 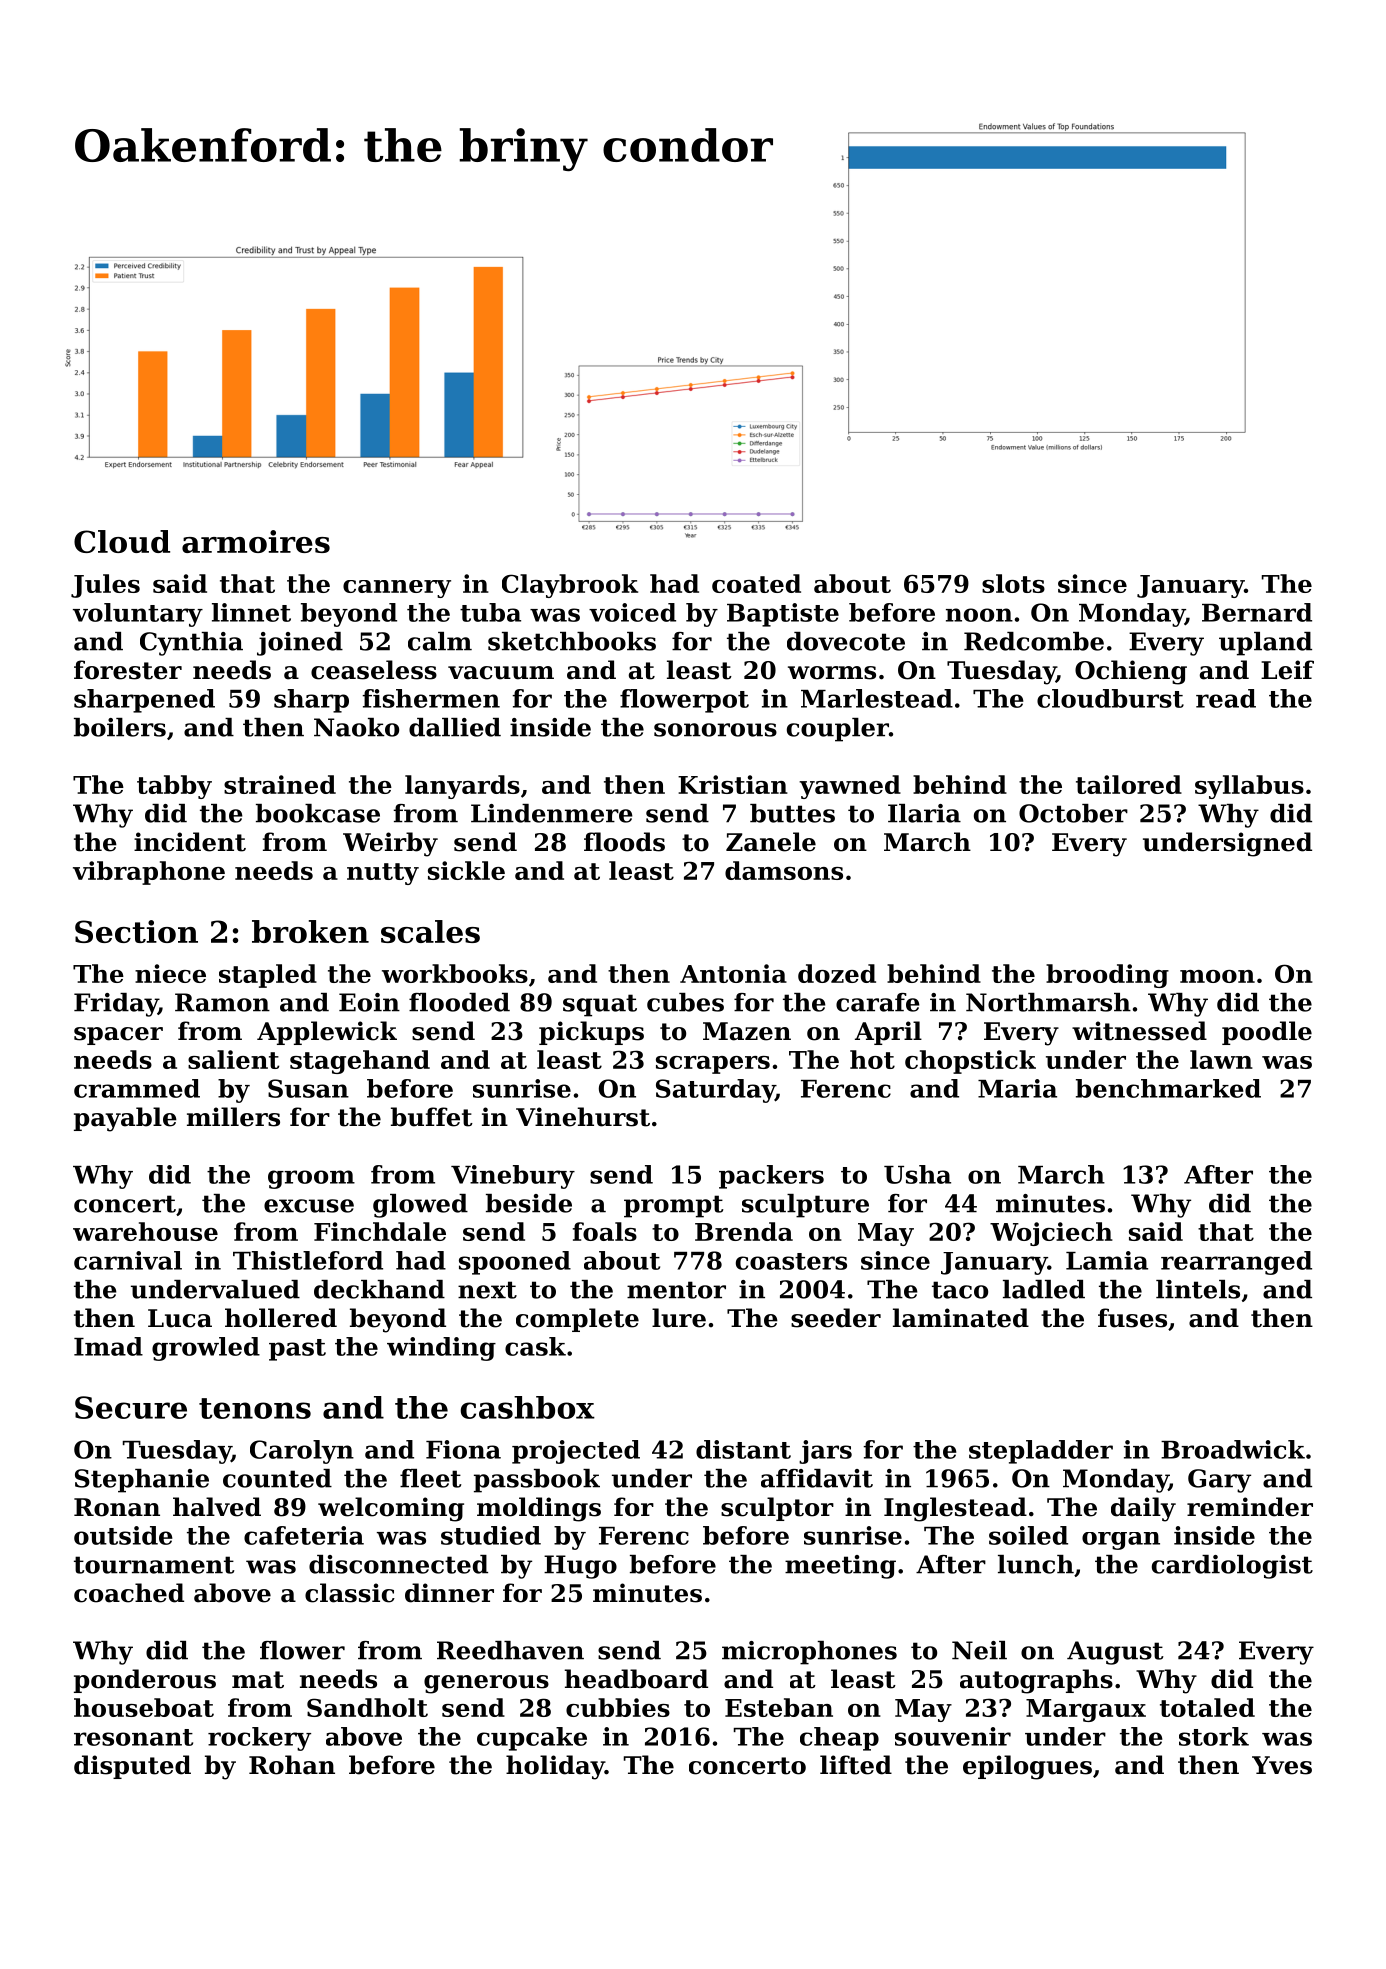 What do you see at coordinates (1017, 1088) in the screenshot?
I see `Maria` at bounding box center [1017, 1088].
